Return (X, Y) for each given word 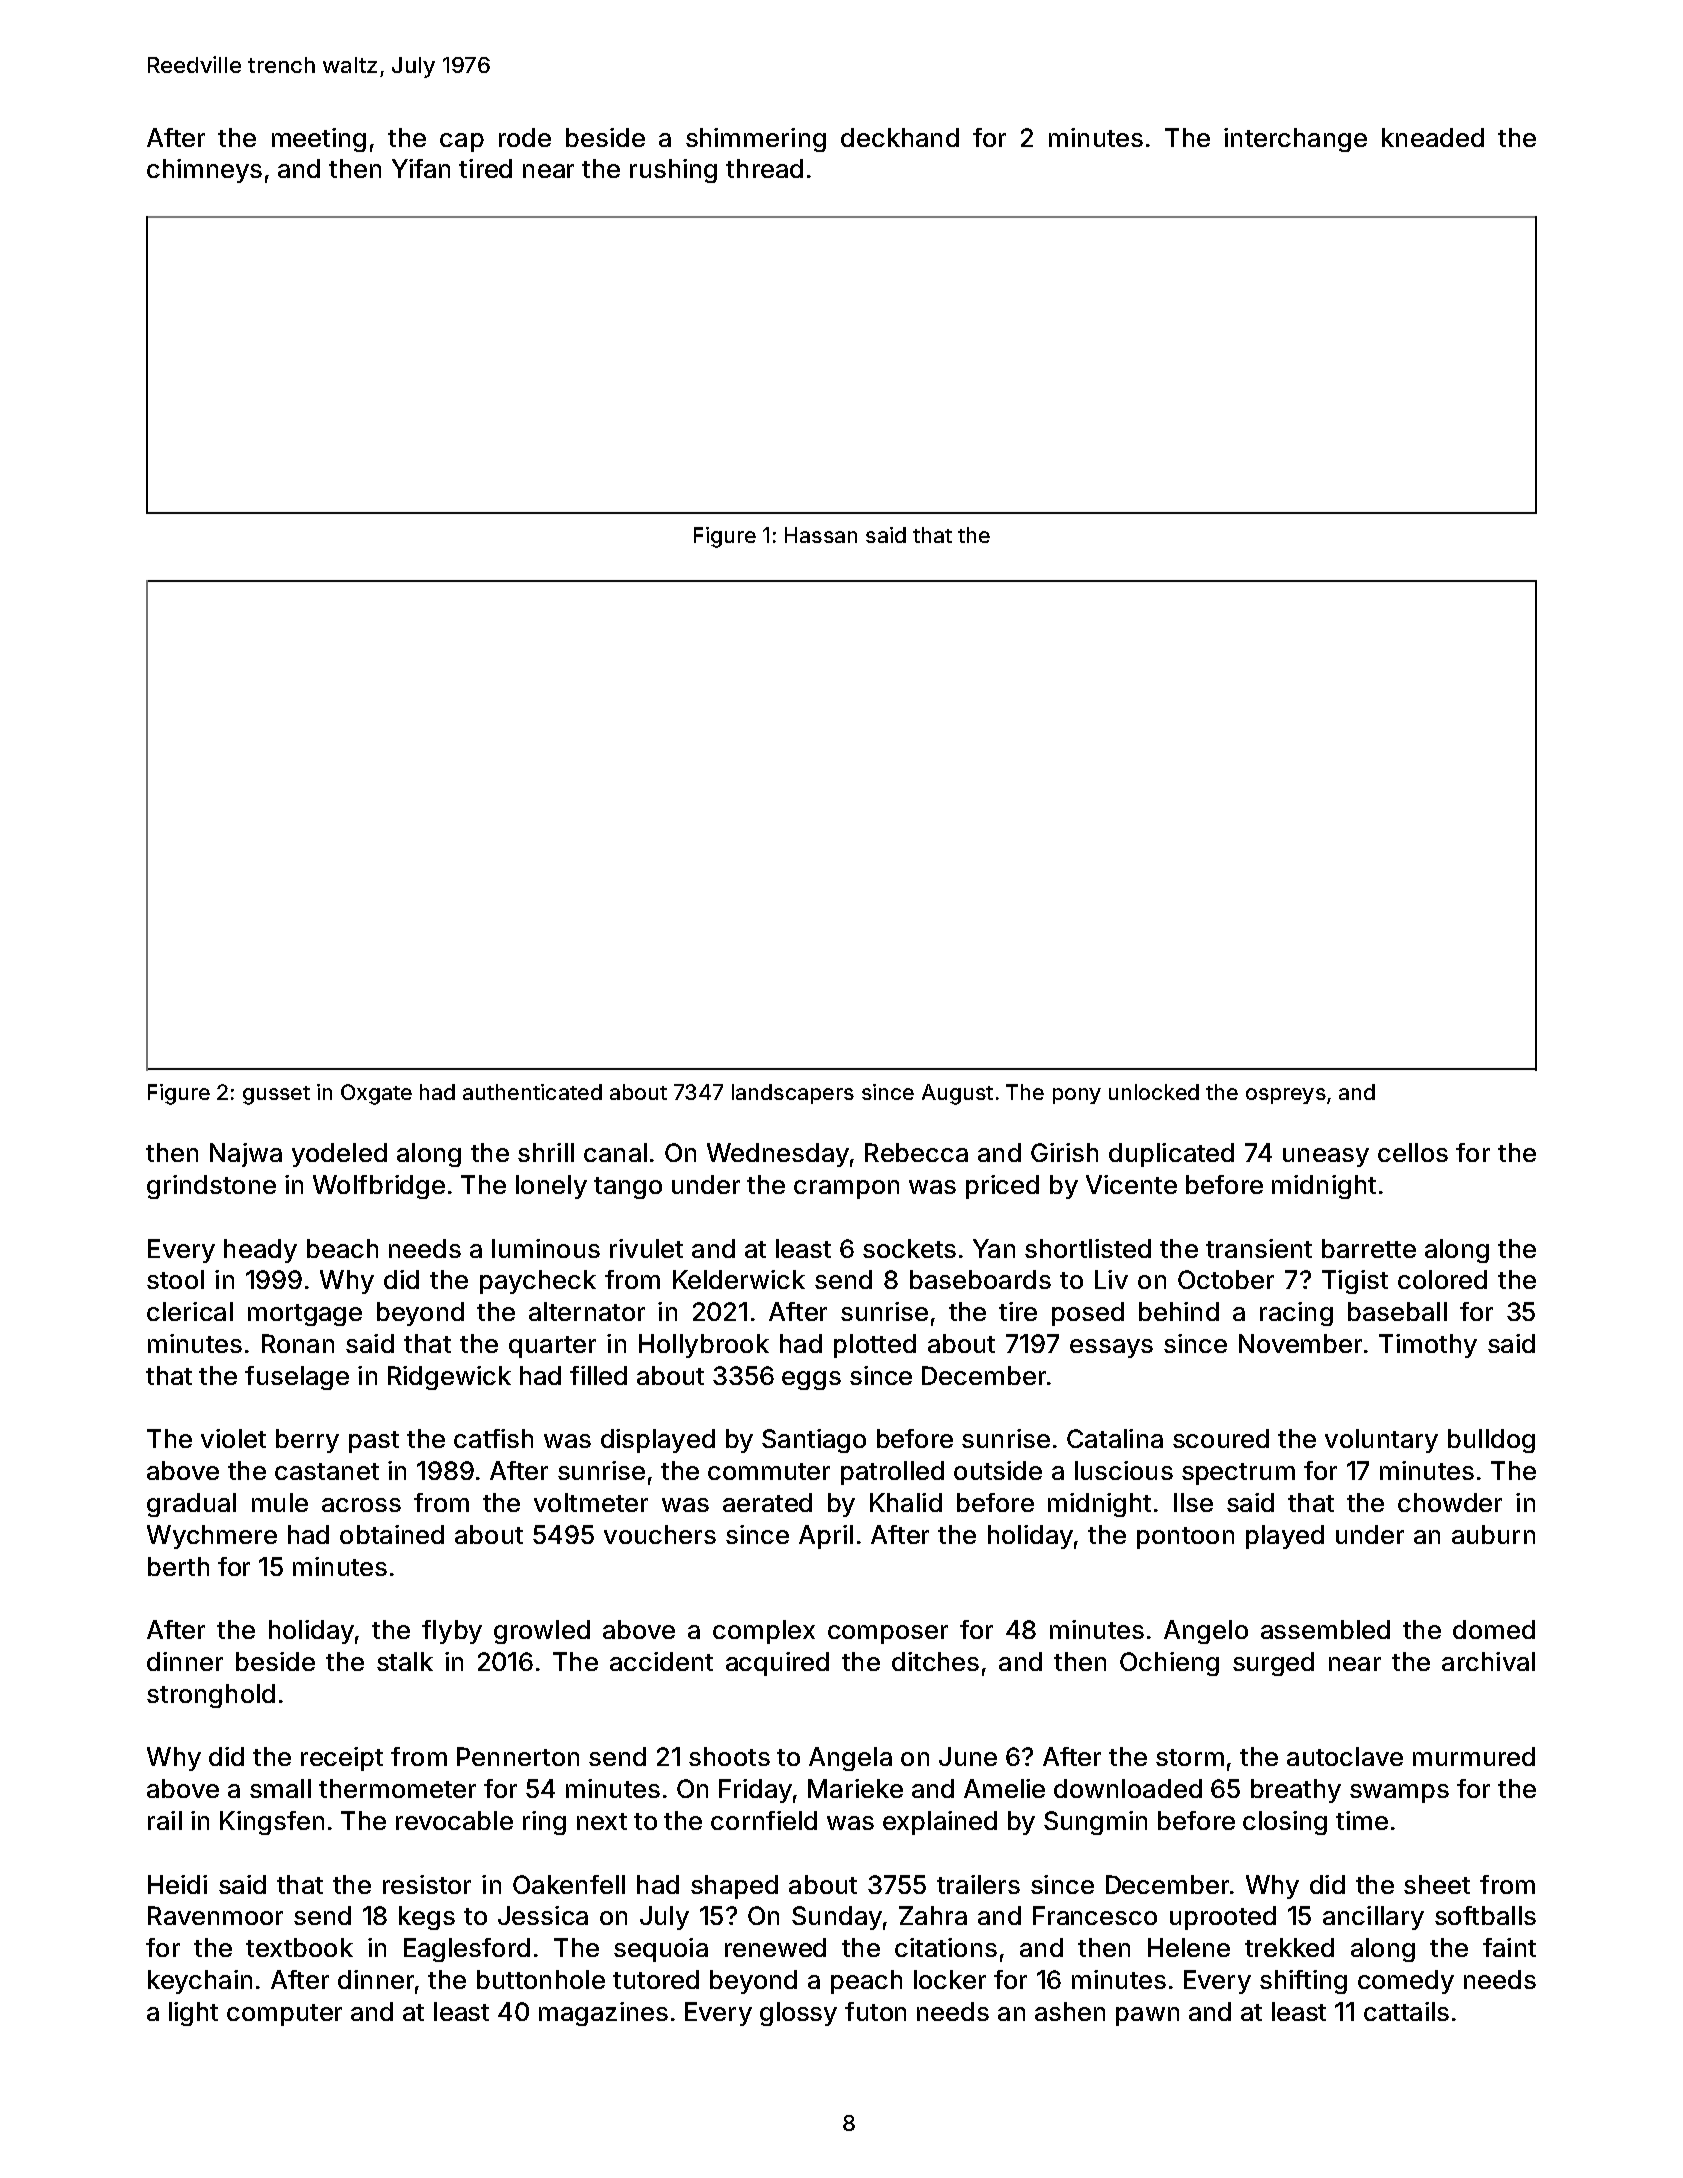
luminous (546, 1248)
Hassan (821, 535)
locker (950, 1979)
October (1226, 1279)
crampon (846, 1189)
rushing (673, 171)
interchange (1295, 140)
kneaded (1433, 137)
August (957, 1094)
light (193, 2014)
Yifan (421, 168)
